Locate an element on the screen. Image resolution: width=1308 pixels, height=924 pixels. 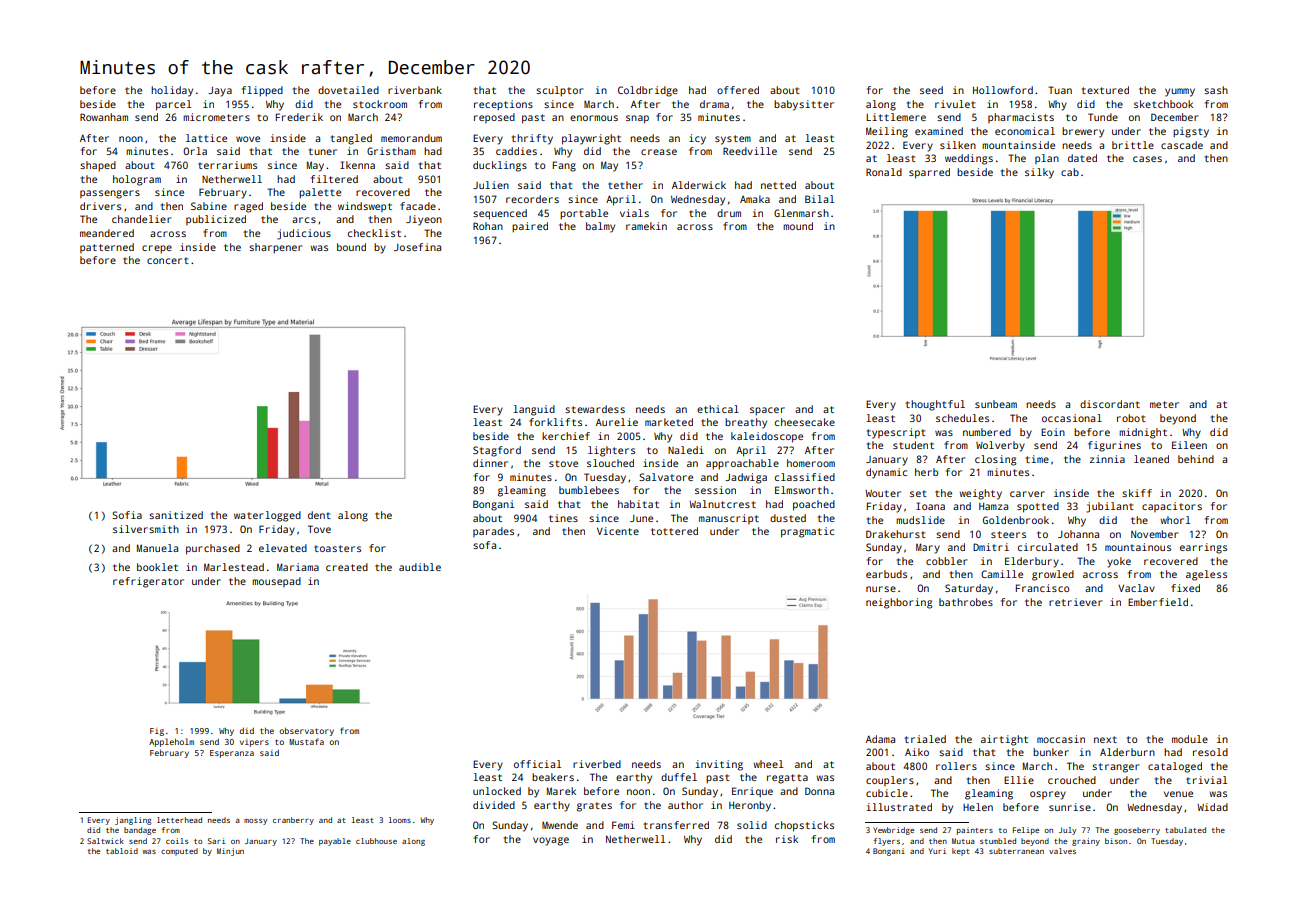
ethical is located at coordinates (718, 409).
